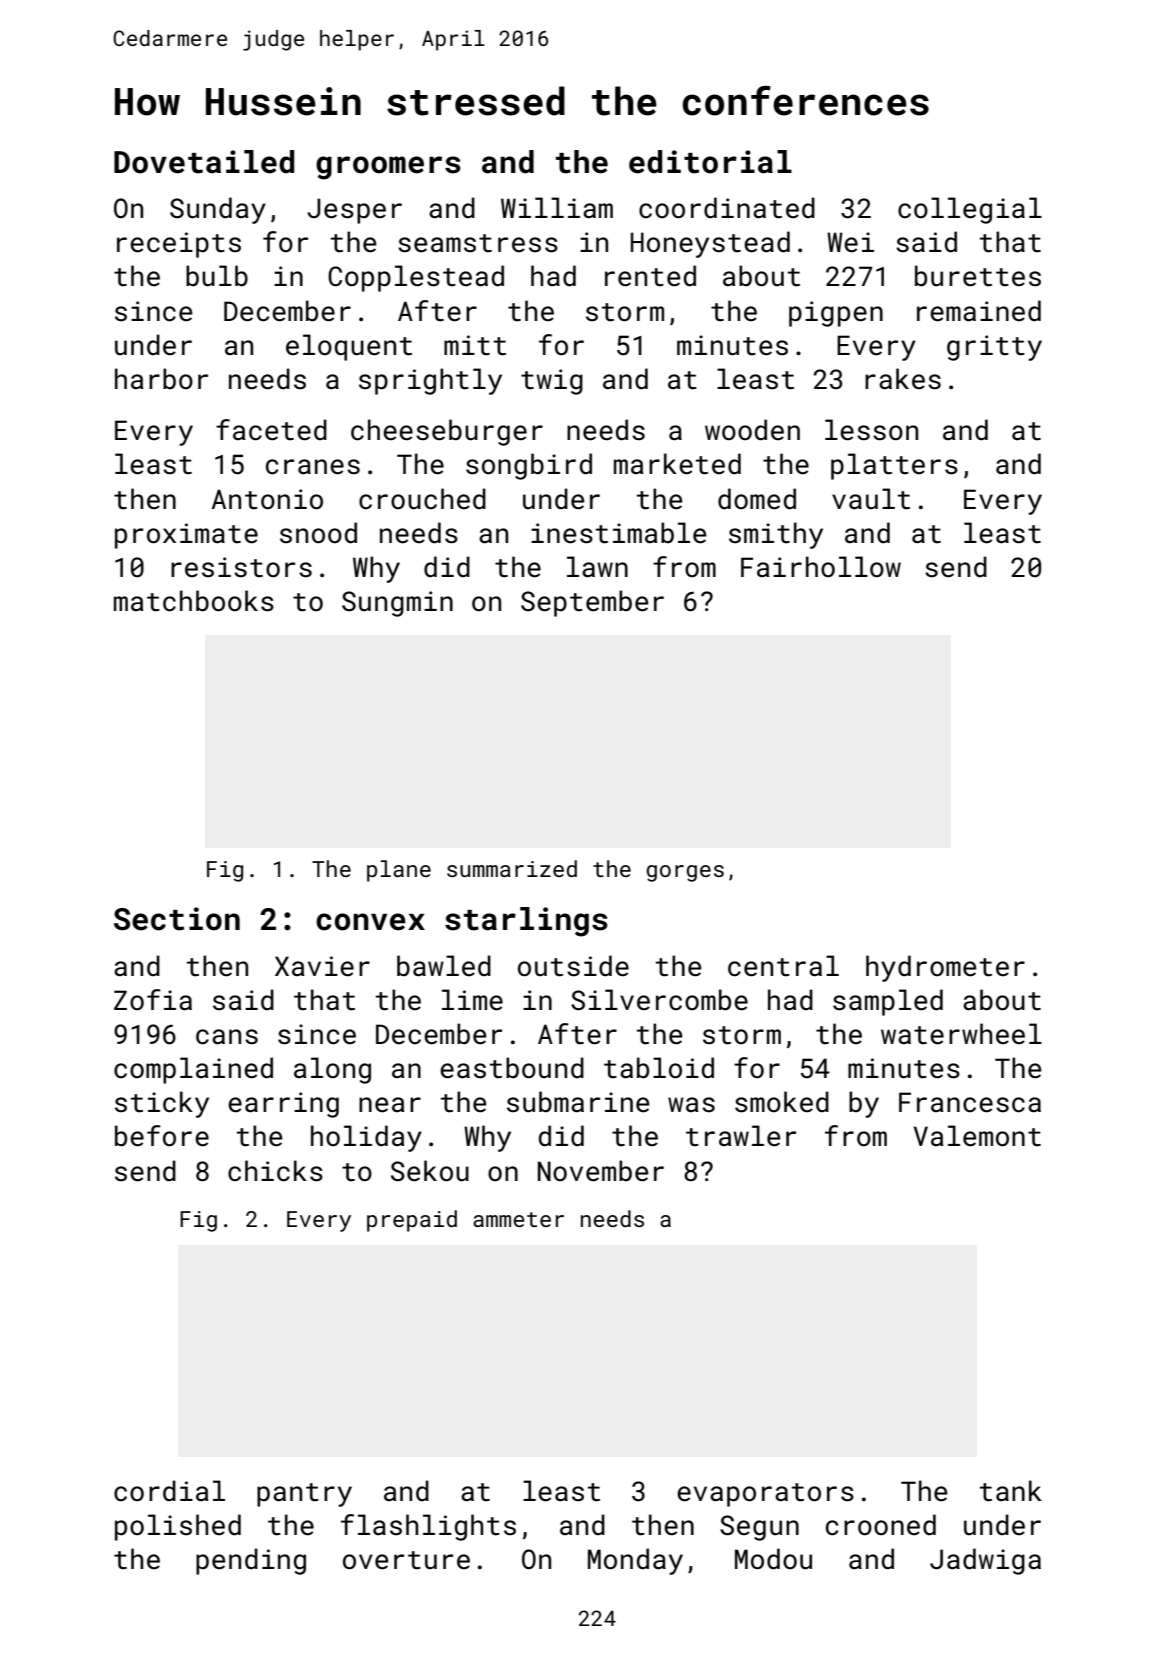 This screenshot has height=1674, width=1156. I want to click on summarized, so click(512, 868).
